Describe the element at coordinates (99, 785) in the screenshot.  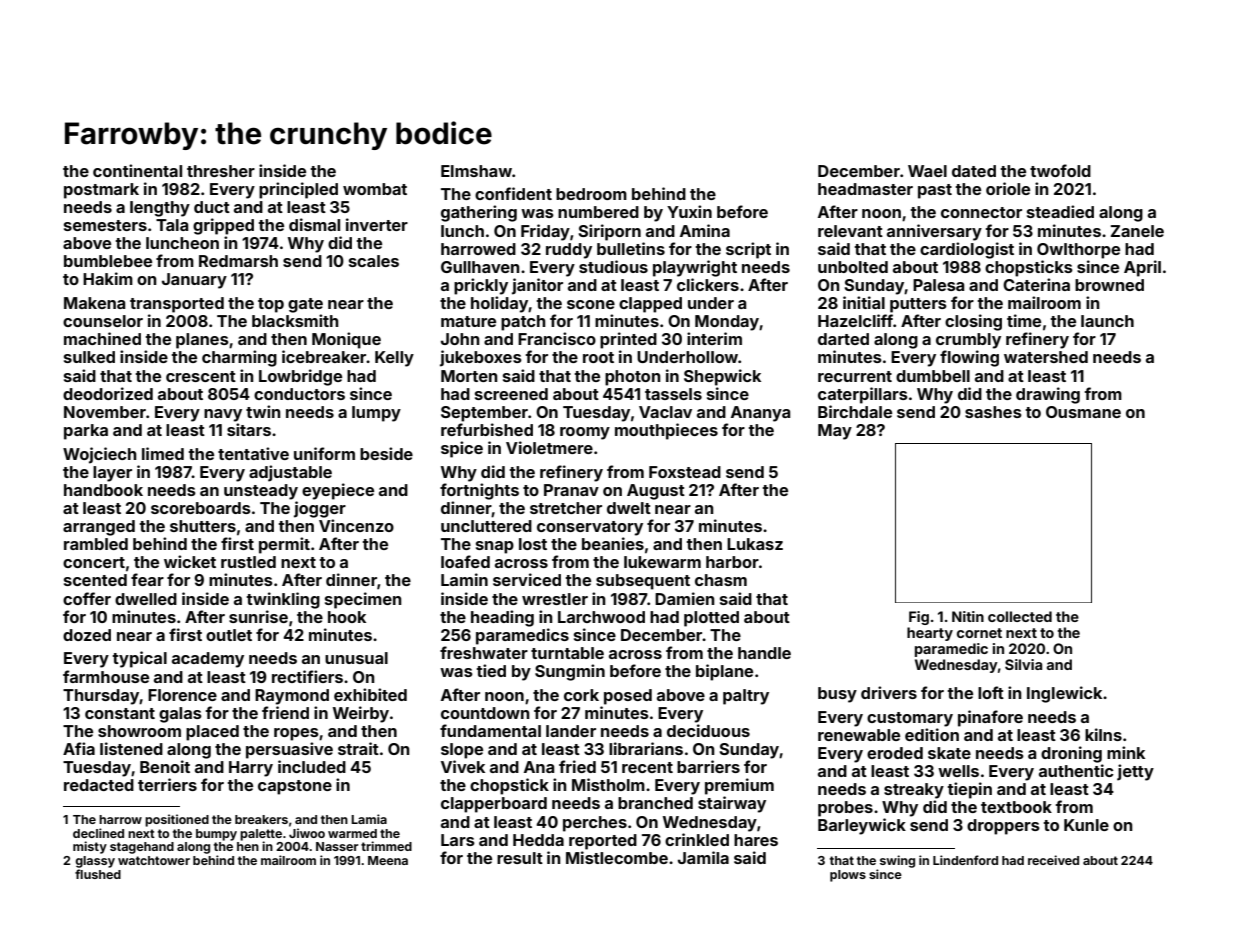
I see `redacted` at that location.
